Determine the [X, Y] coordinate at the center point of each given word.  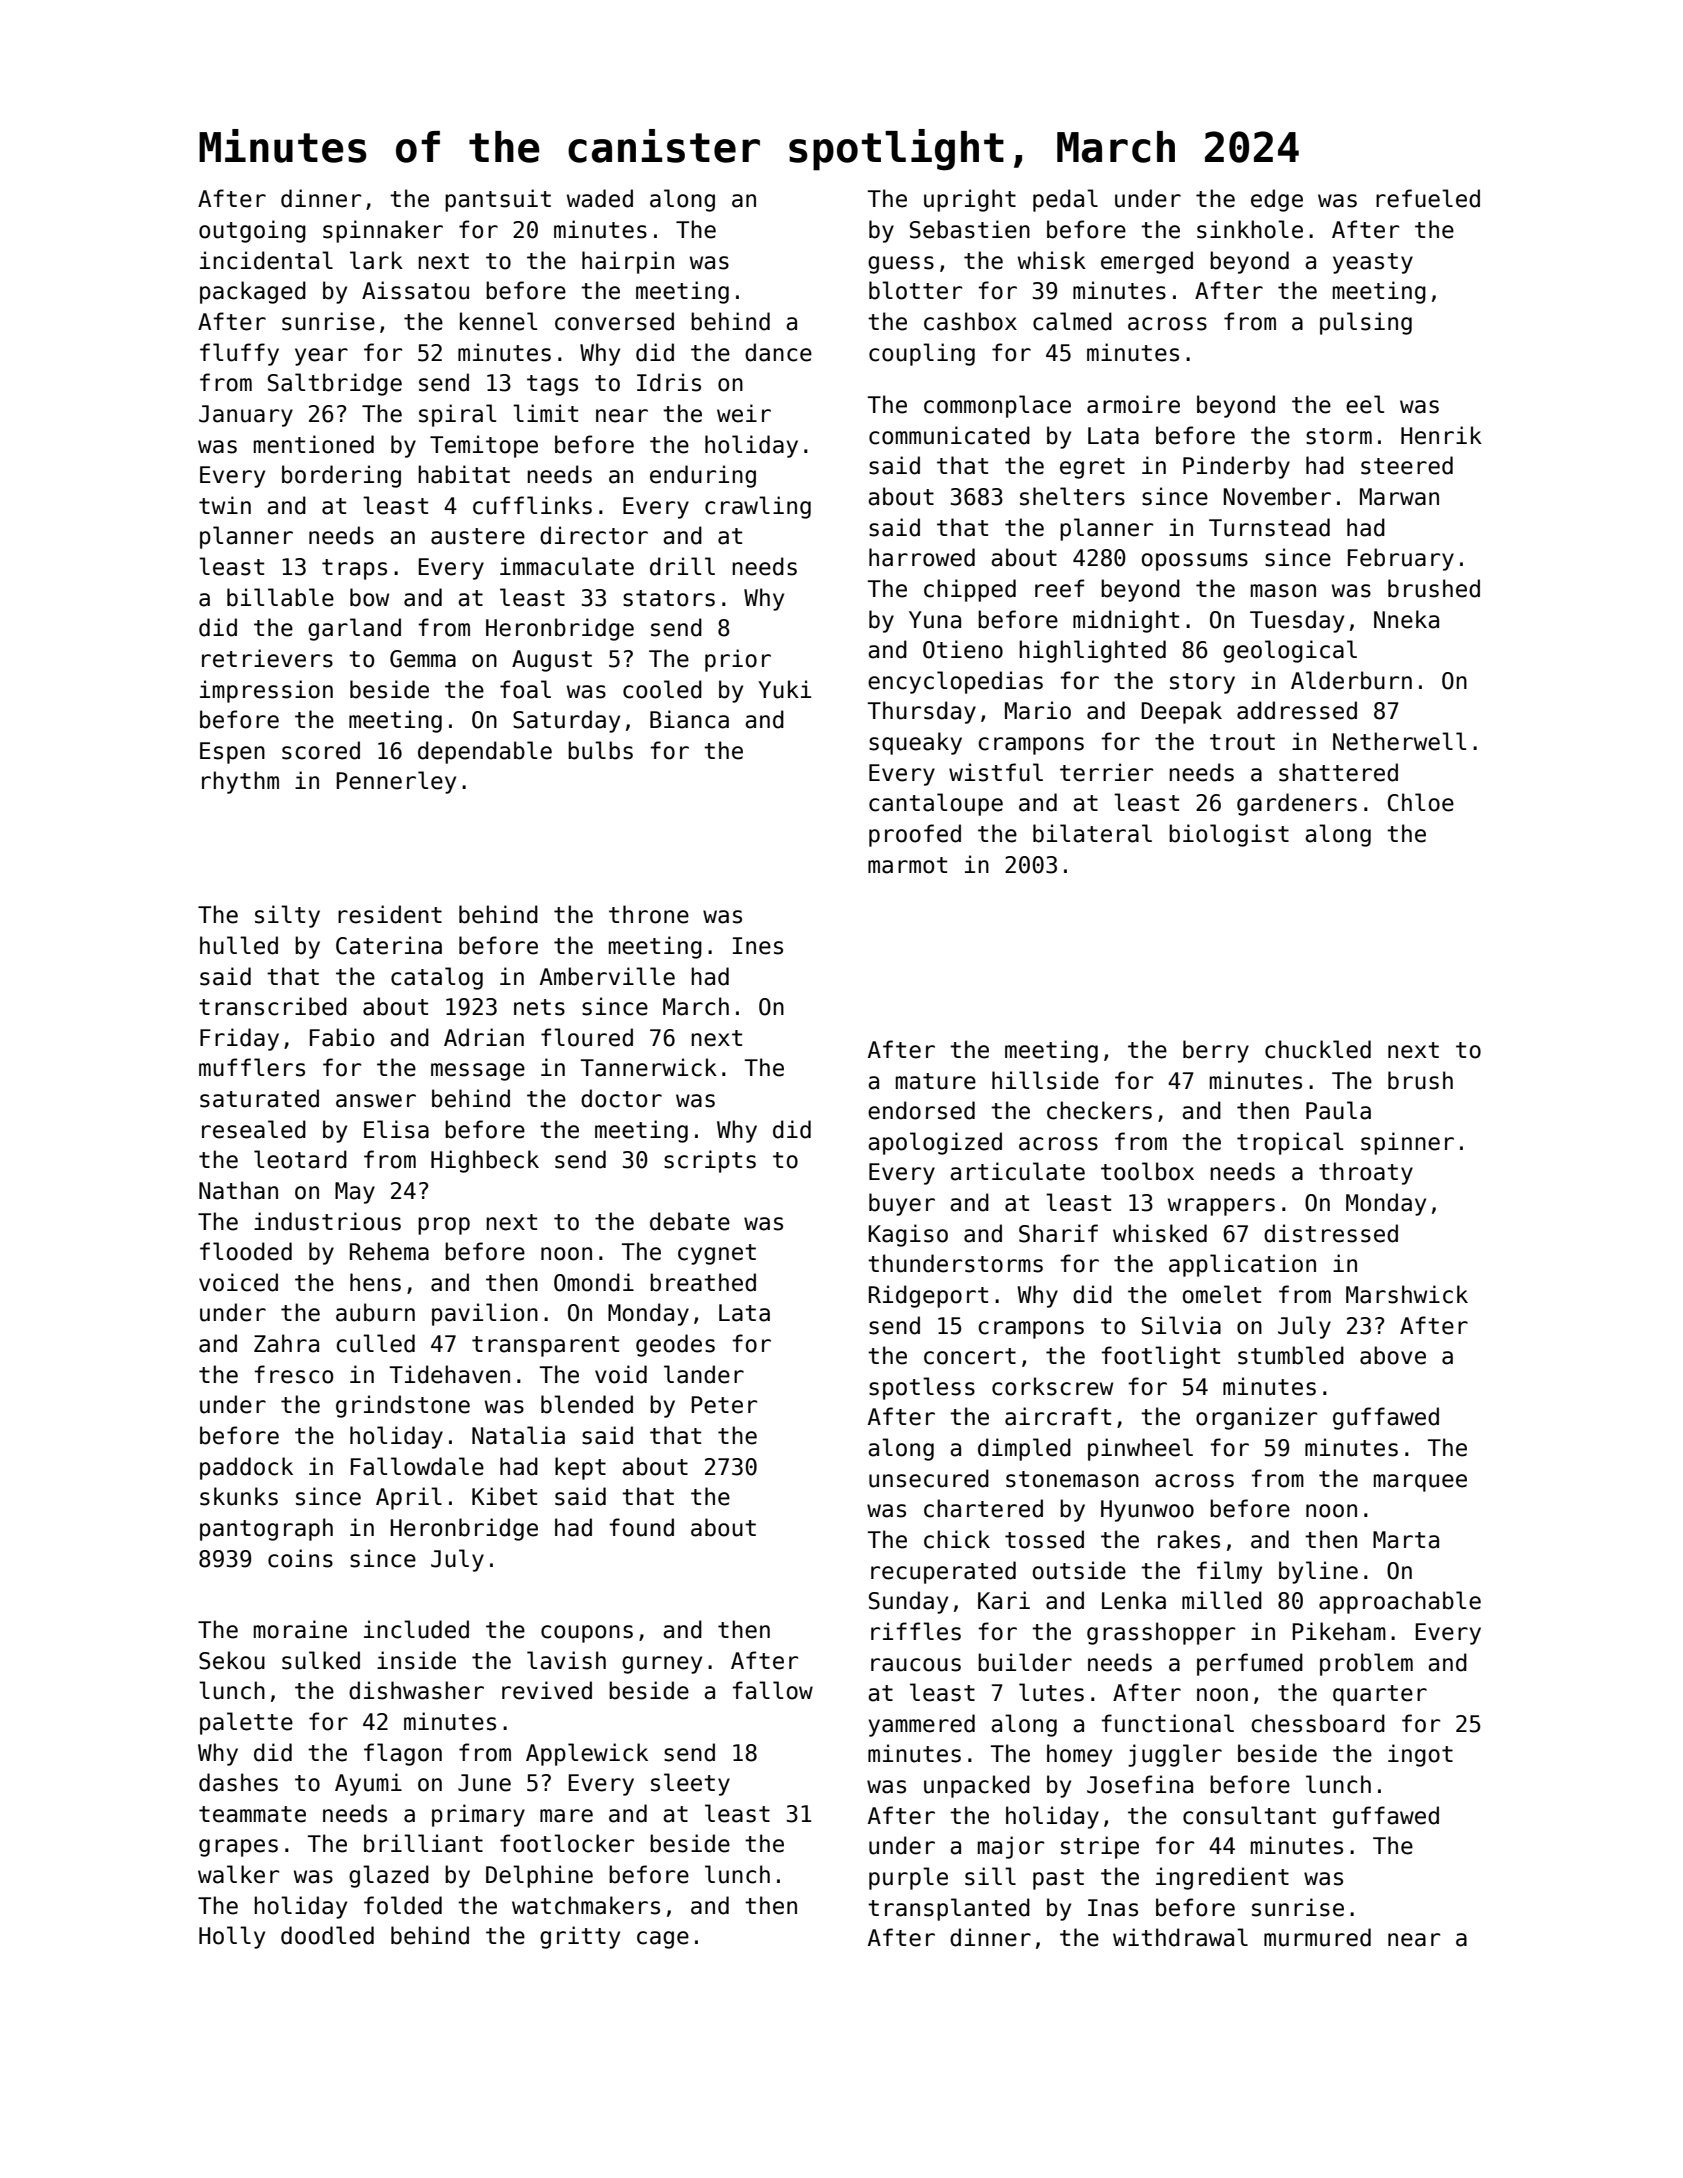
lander [704, 1374]
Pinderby [1236, 467]
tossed [1044, 1539]
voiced [238, 1282]
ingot [1420, 1755]
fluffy [239, 354]
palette [246, 1723]
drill [682, 566]
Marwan [1399, 497]
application [1242, 1265]
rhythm [240, 782]
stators [669, 598]
